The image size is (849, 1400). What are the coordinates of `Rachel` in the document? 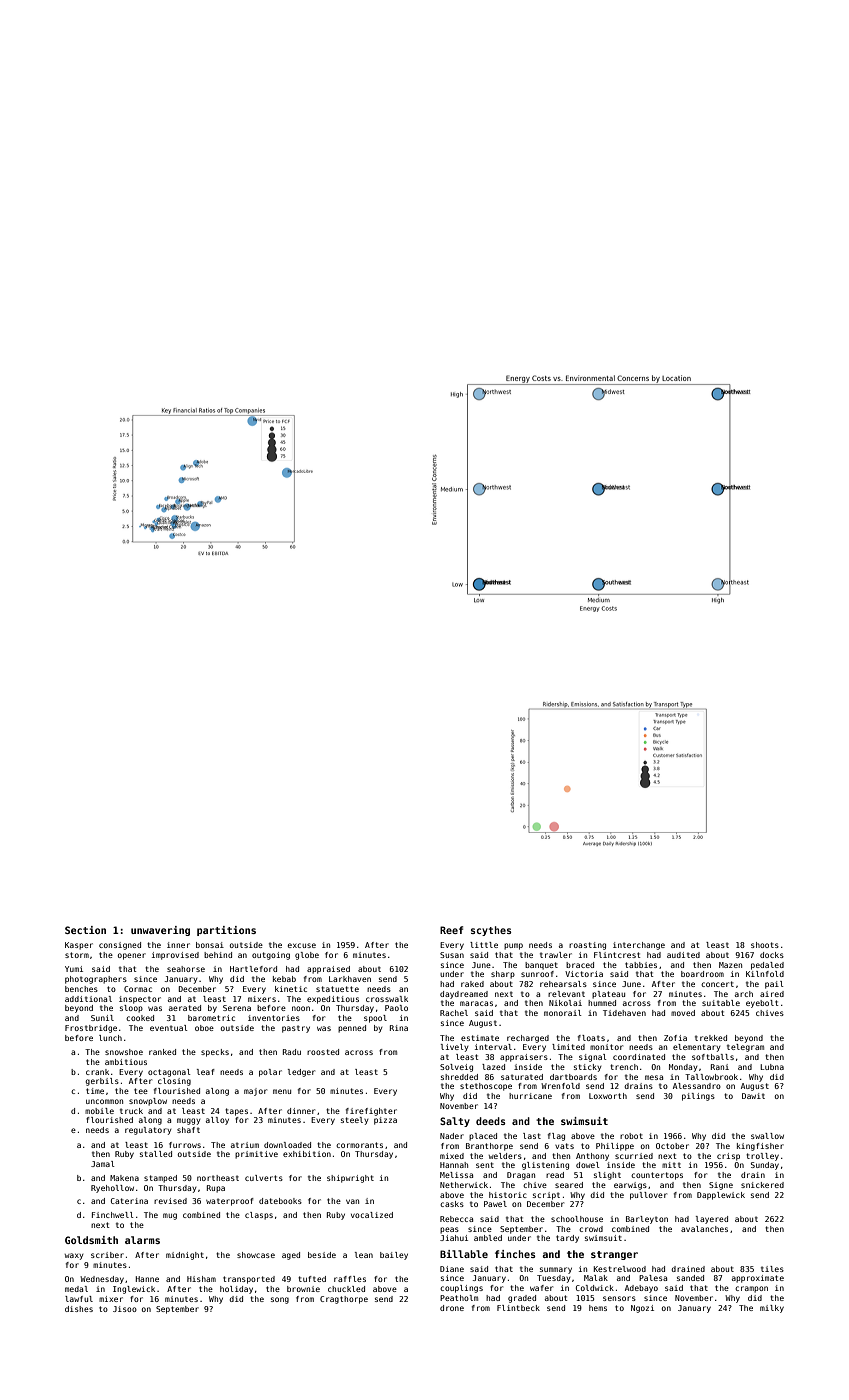 It's located at (454, 1013).
